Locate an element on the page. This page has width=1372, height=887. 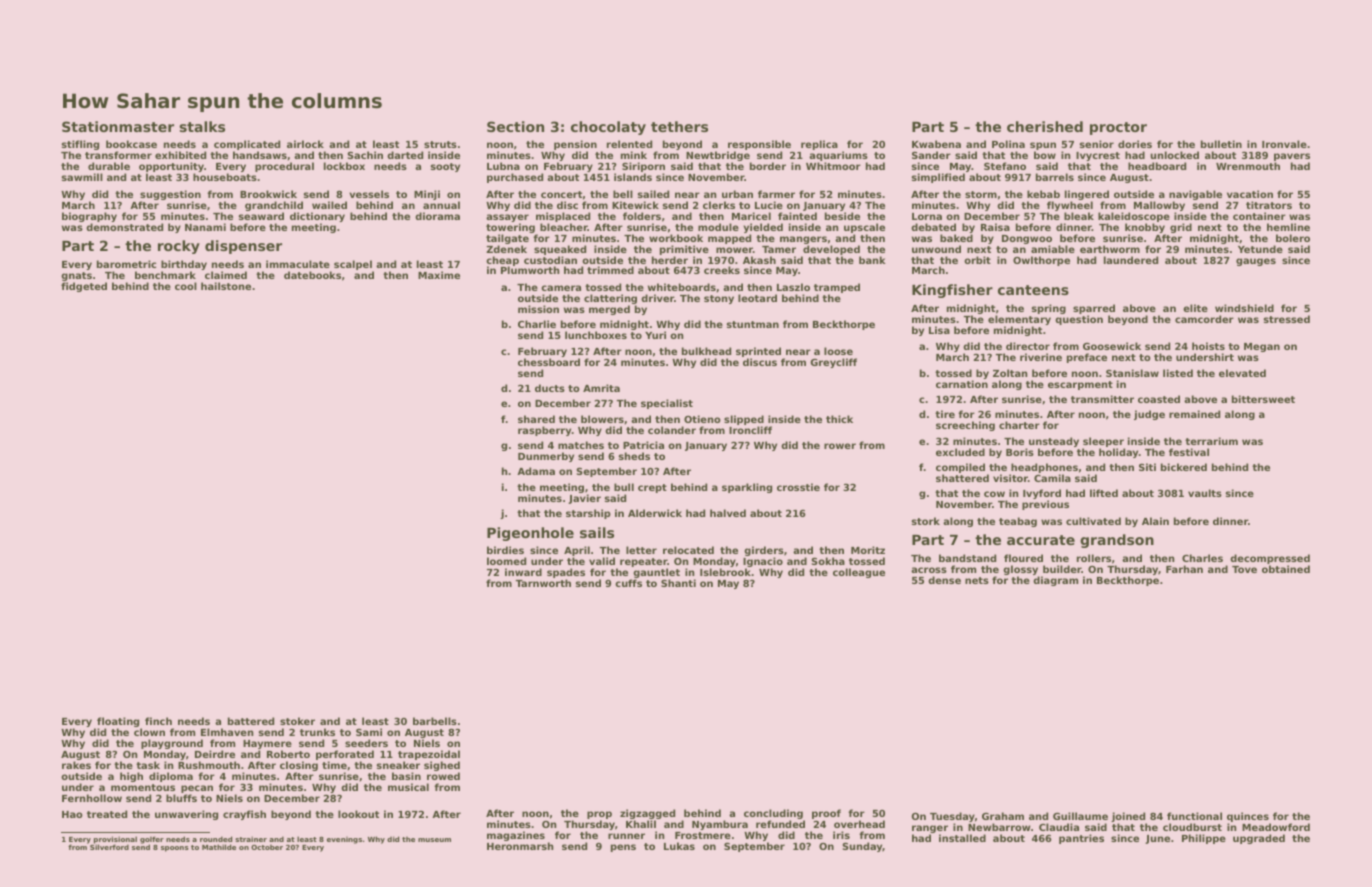
obtained is located at coordinates (1286, 569).
